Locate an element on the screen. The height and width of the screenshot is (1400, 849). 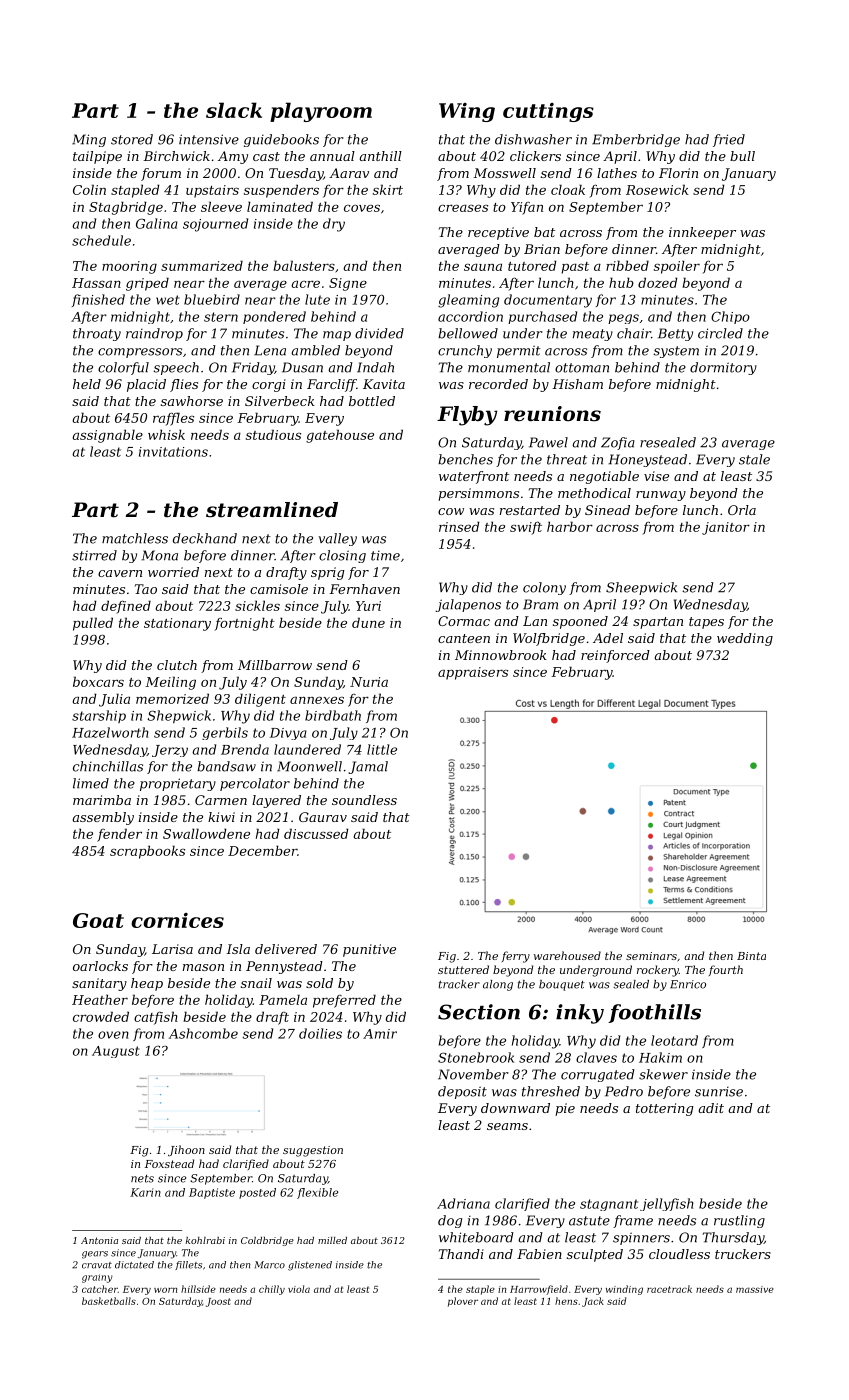
wedding is located at coordinates (745, 639).
